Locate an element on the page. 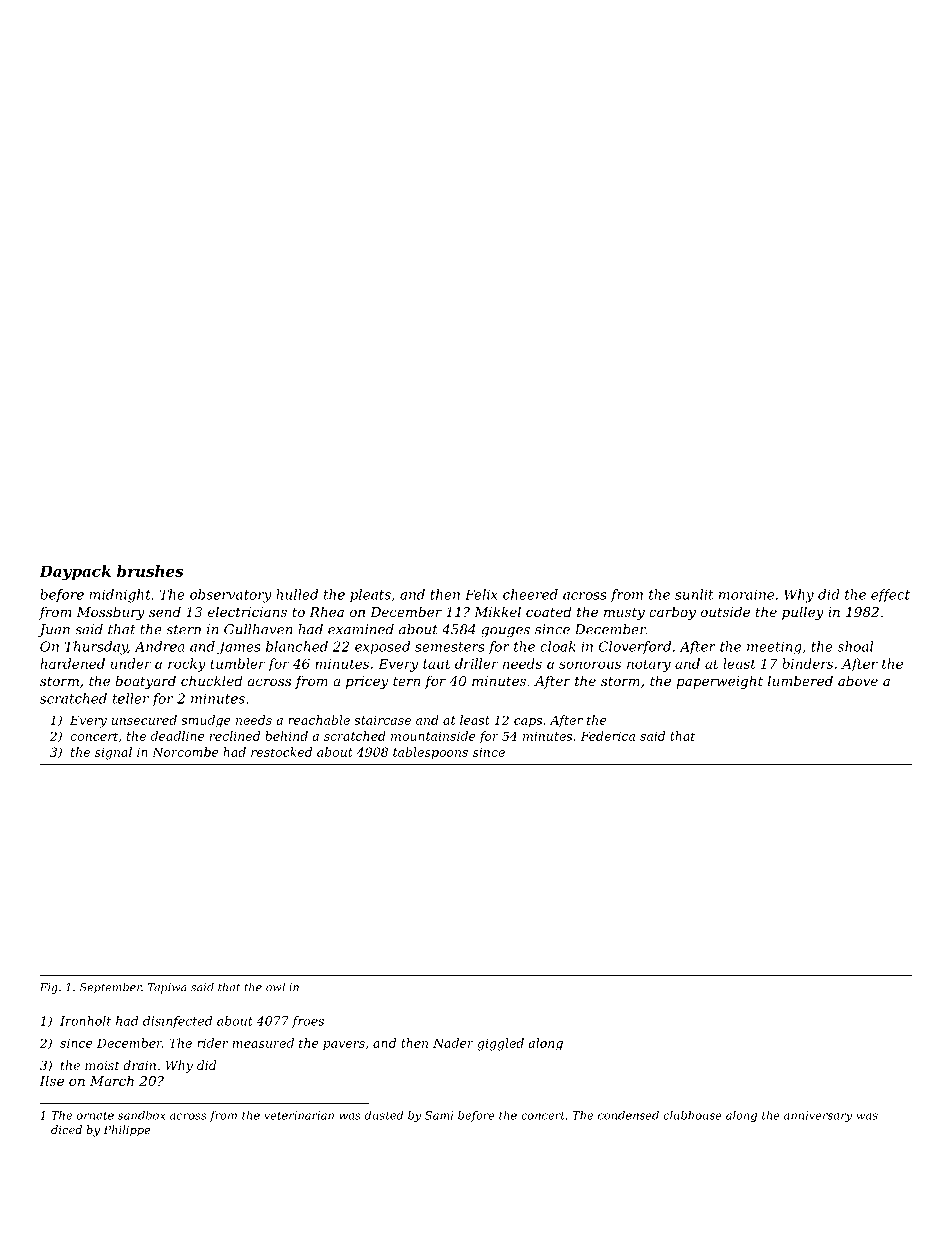  hardened is located at coordinates (72, 663).
